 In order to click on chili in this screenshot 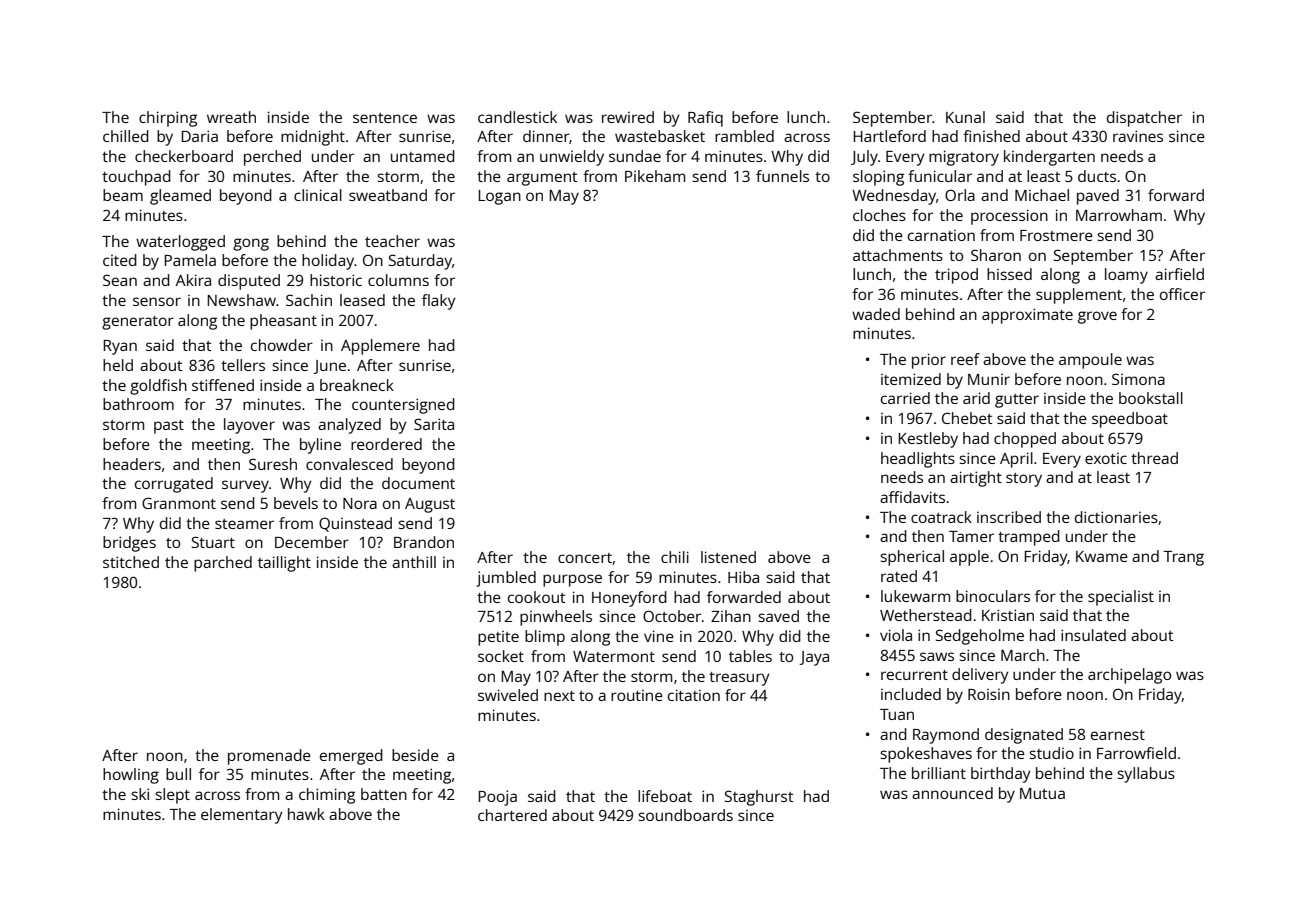, I will do `click(675, 557)`.
